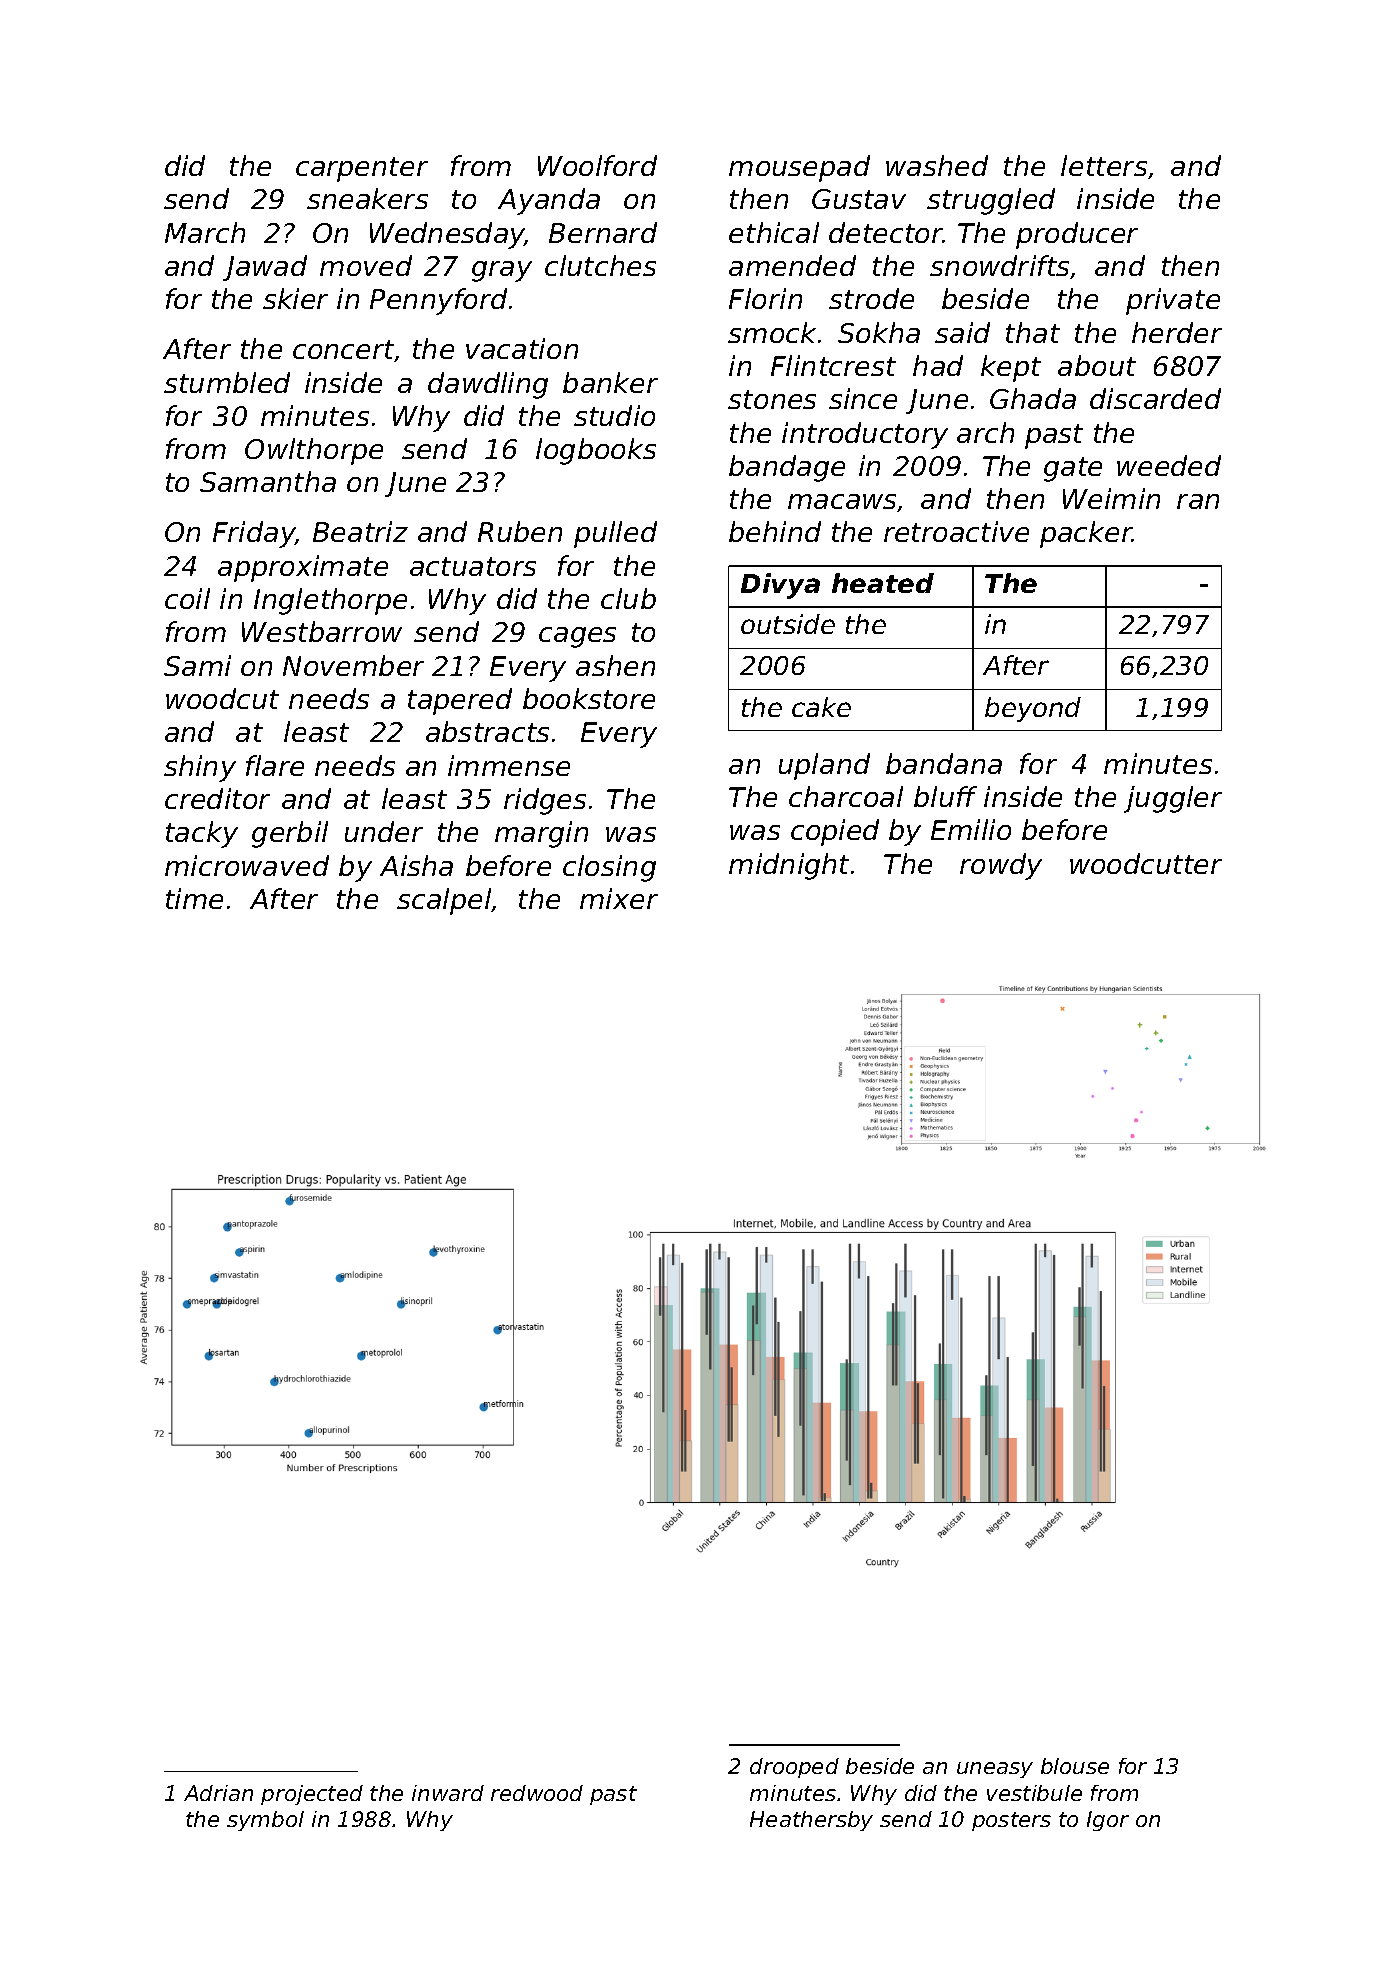 Image resolution: width=1386 pixels, height=1969 pixels. What do you see at coordinates (247, 865) in the image?
I see `microwaved` at bounding box center [247, 865].
